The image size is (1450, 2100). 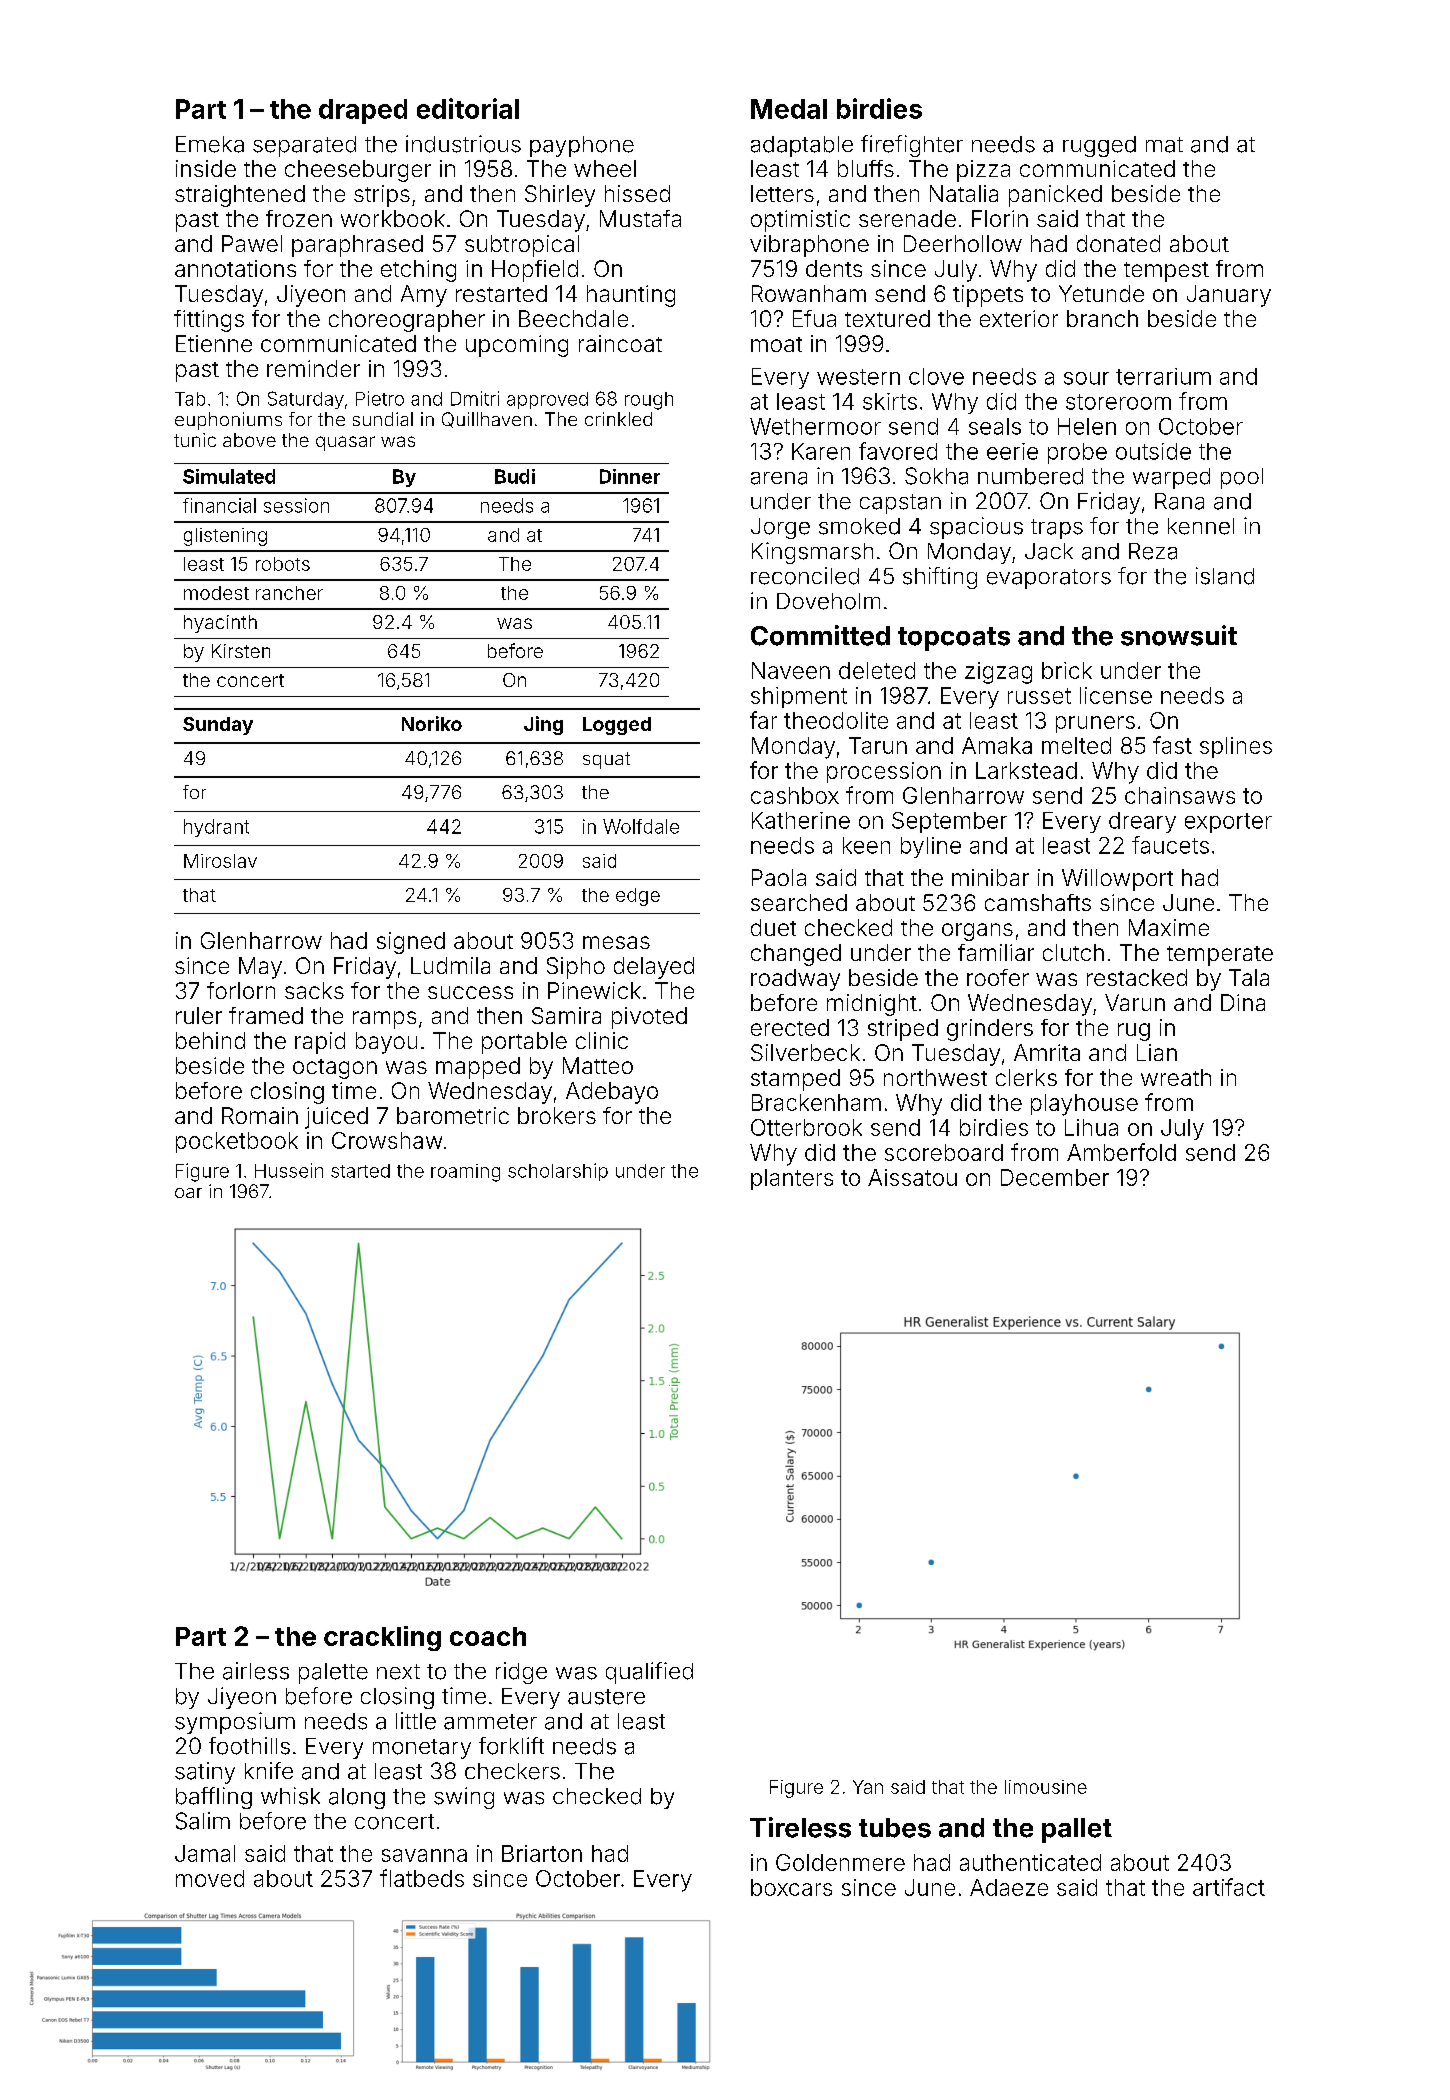 What do you see at coordinates (393, 218) in the image?
I see `workbook` at bounding box center [393, 218].
